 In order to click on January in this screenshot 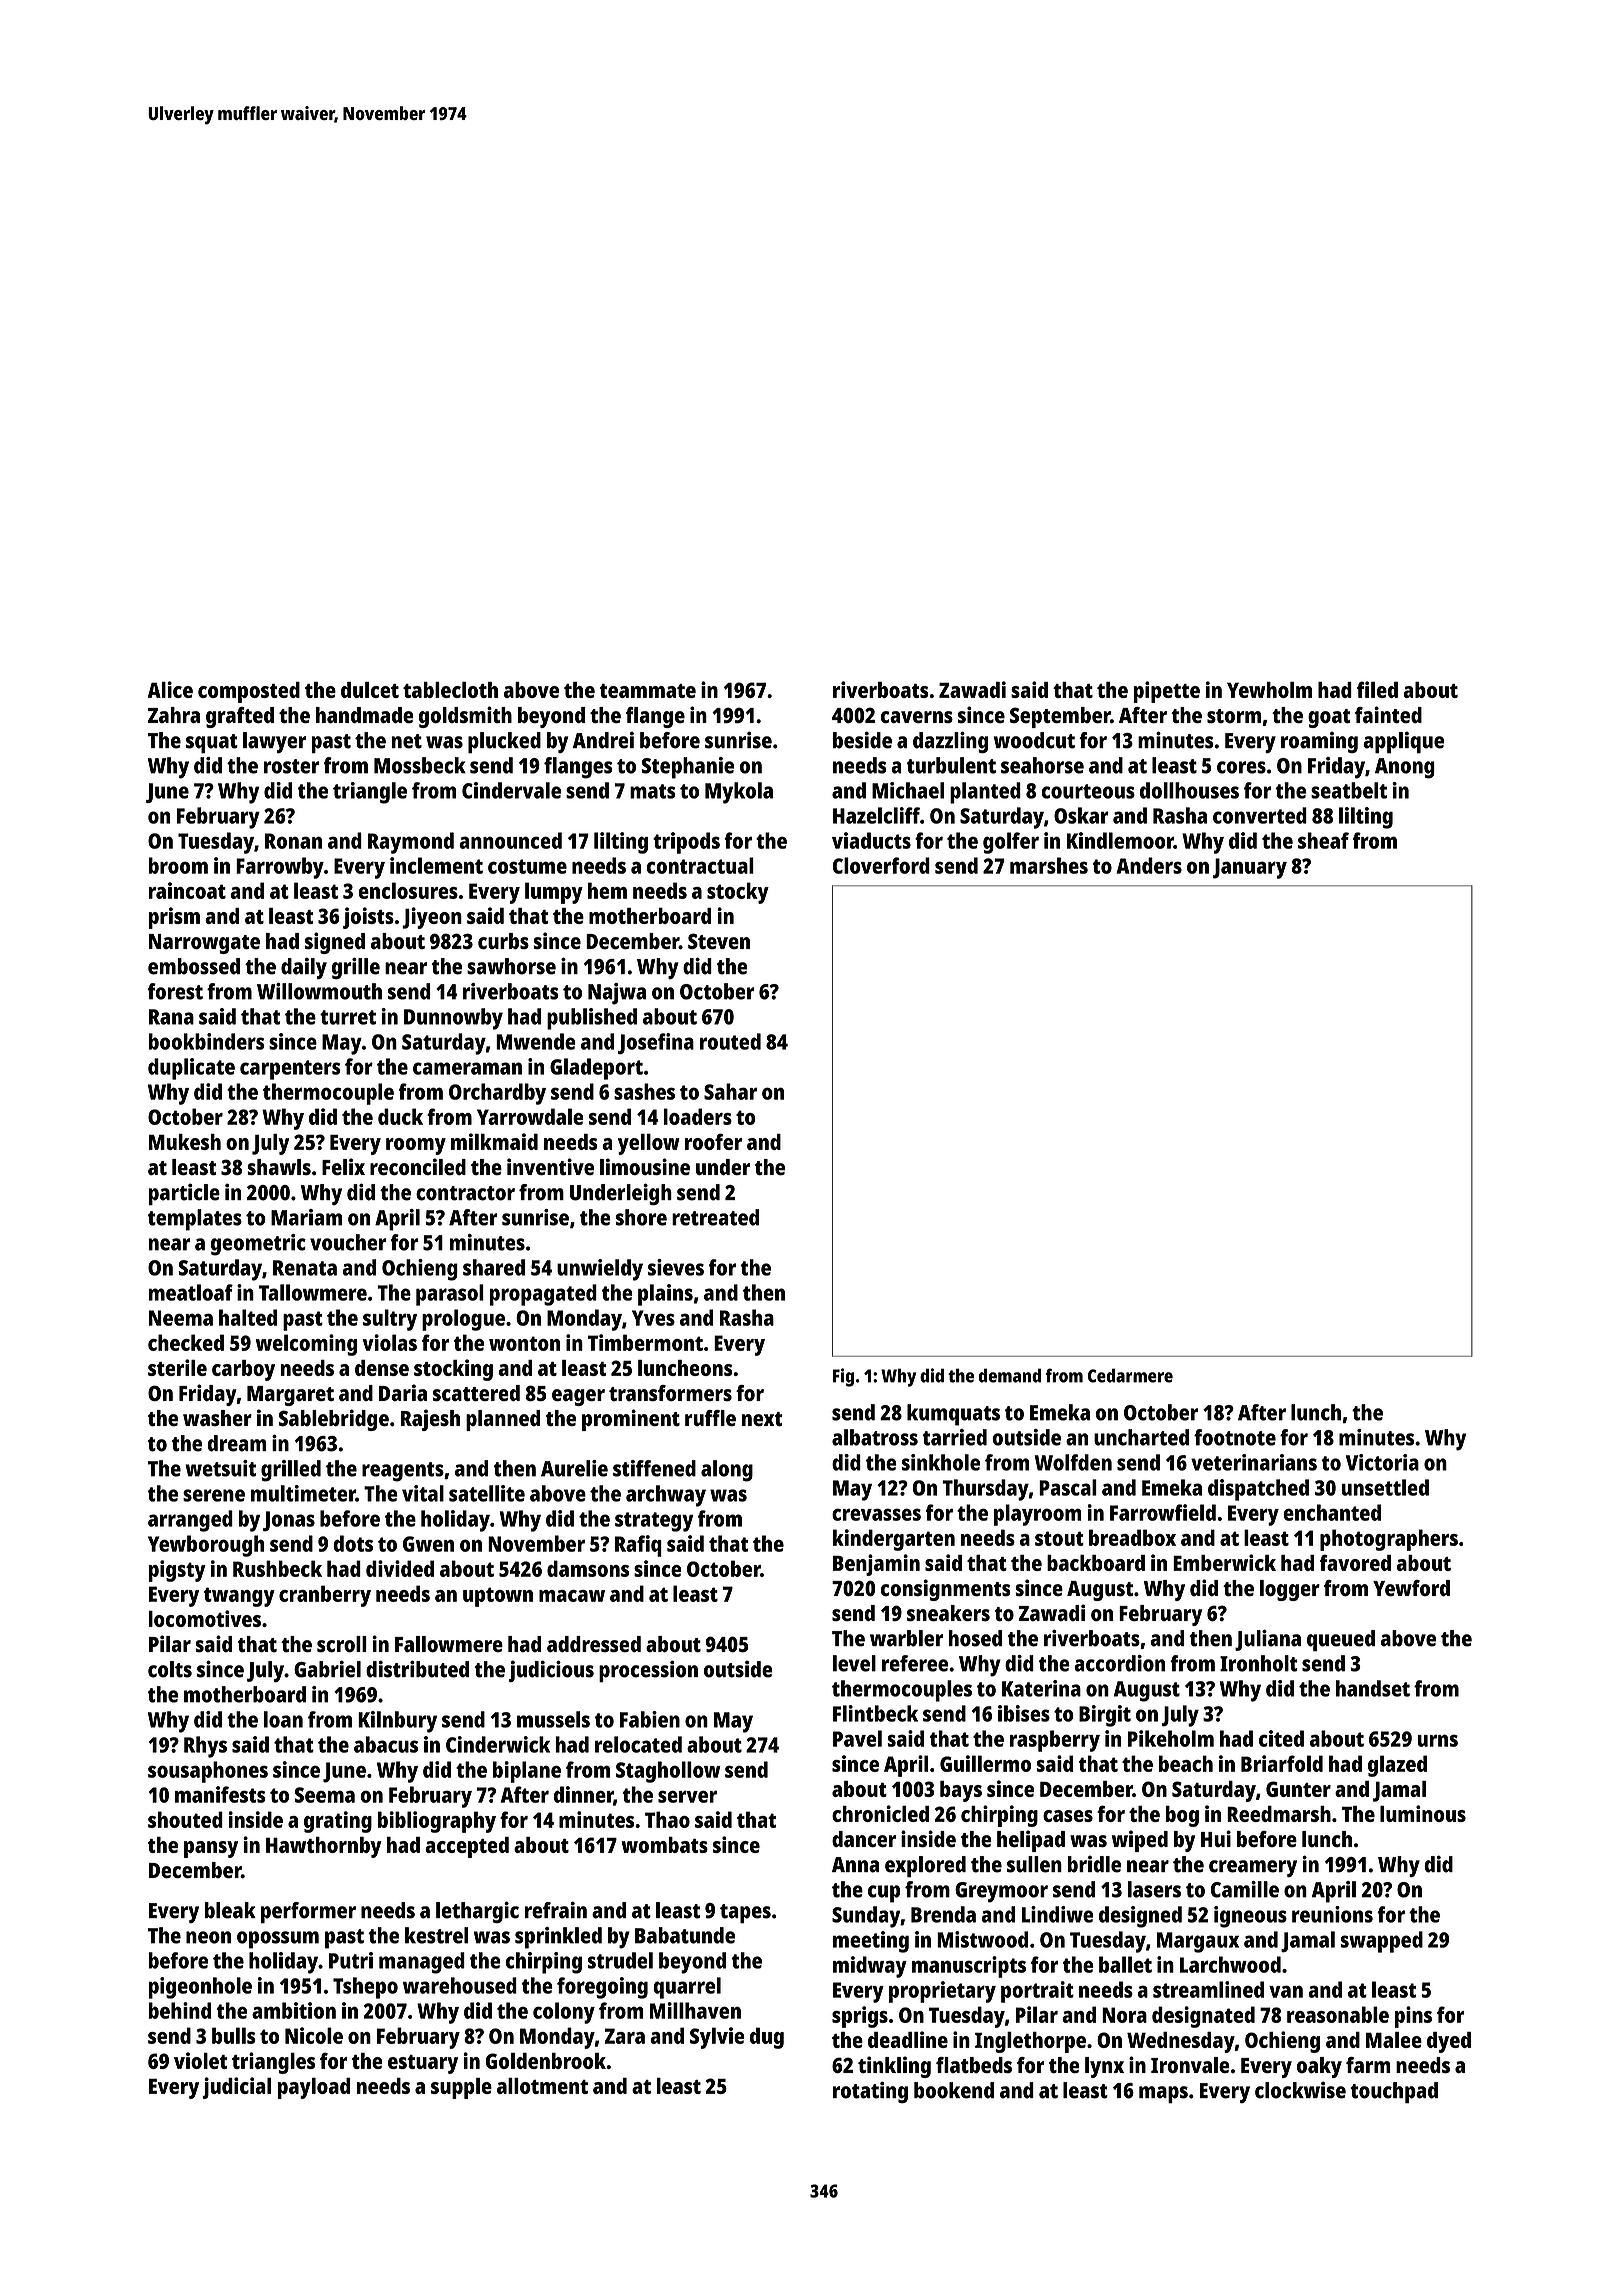, I will do `click(1250, 868)`.
